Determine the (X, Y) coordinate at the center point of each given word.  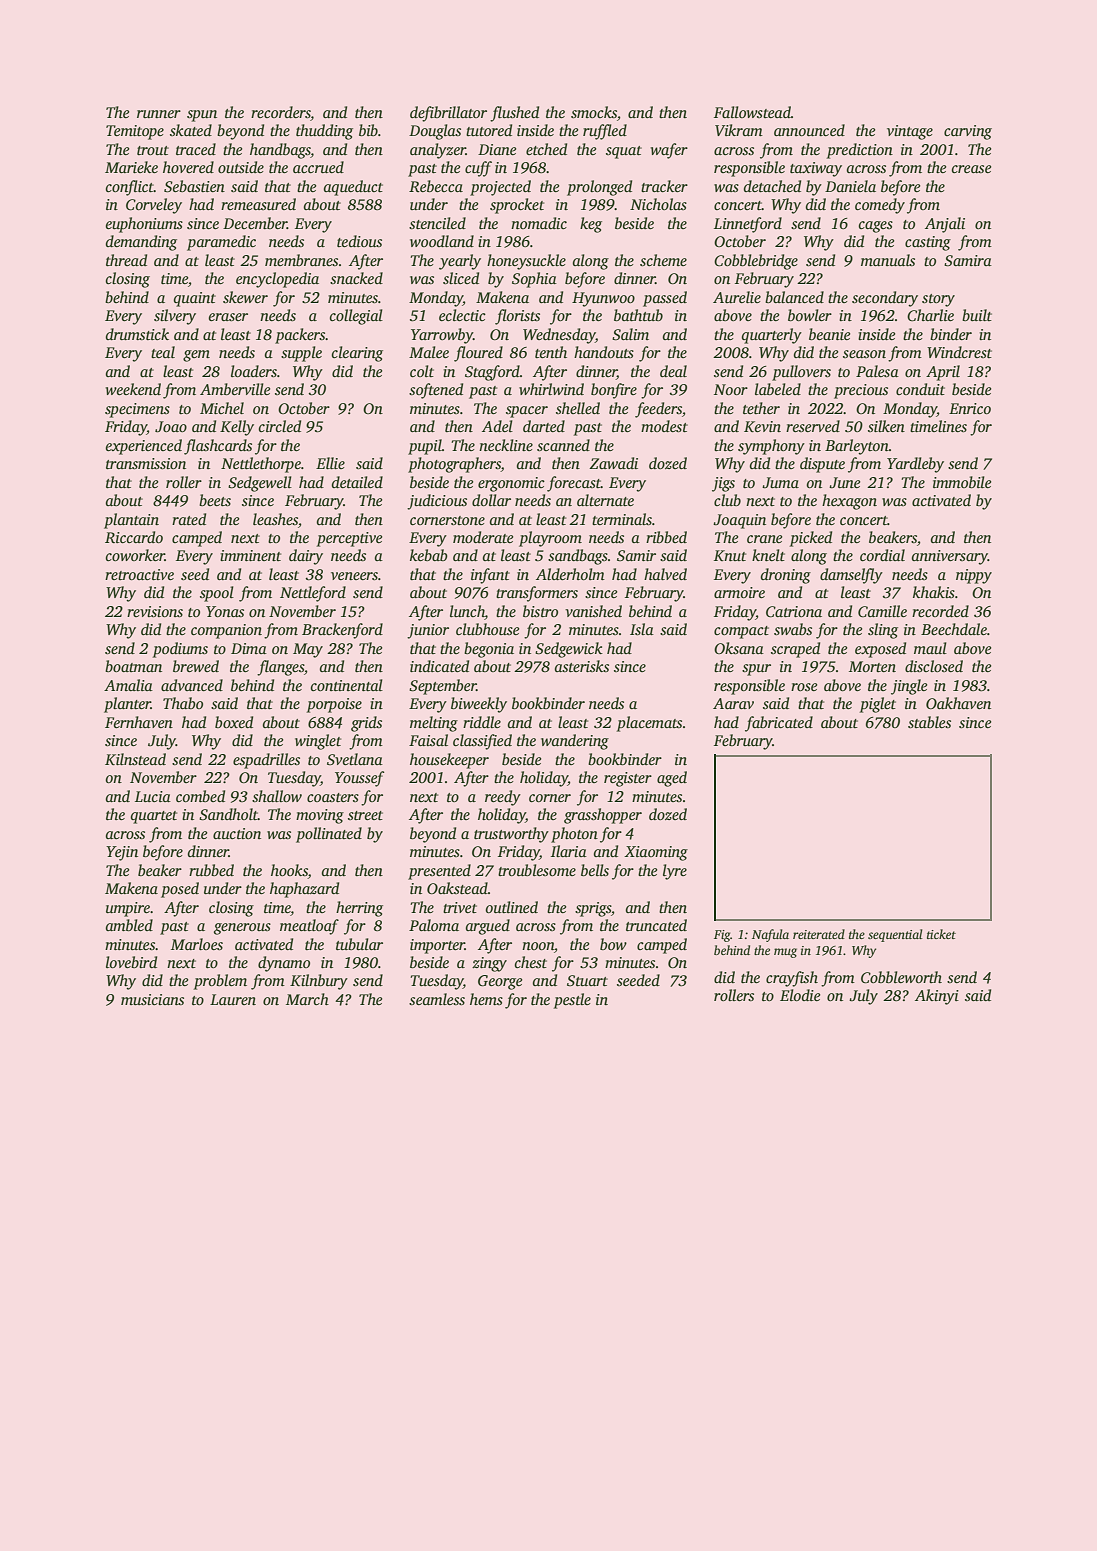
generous (242, 929)
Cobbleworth (901, 977)
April (943, 373)
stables (929, 722)
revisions (155, 612)
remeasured (258, 204)
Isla (642, 629)
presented (439, 872)
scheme (663, 260)
